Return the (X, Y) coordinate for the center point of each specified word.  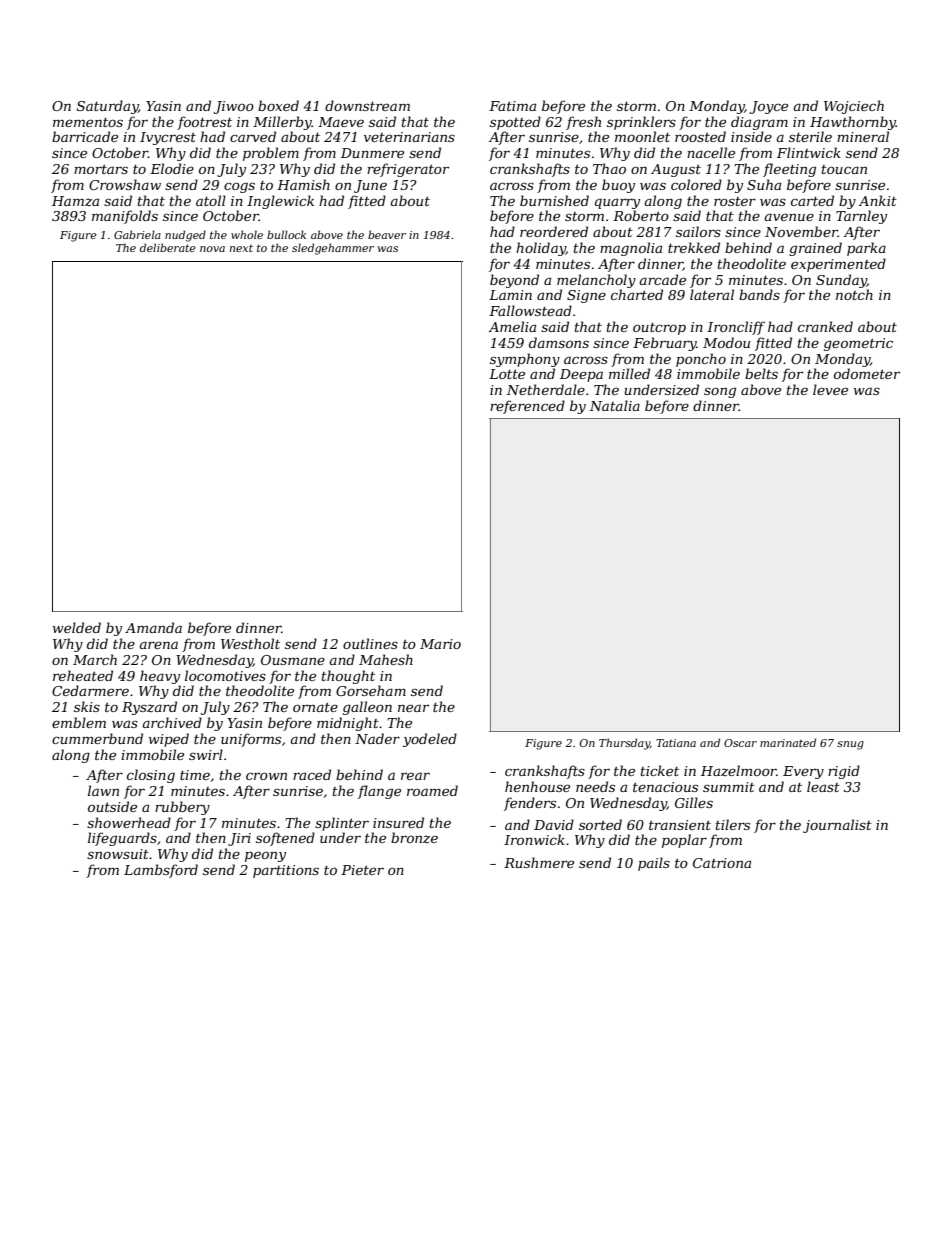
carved (253, 136)
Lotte (507, 374)
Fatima (512, 106)
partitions (286, 871)
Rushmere (539, 862)
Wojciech (854, 107)
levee (830, 389)
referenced (527, 407)
